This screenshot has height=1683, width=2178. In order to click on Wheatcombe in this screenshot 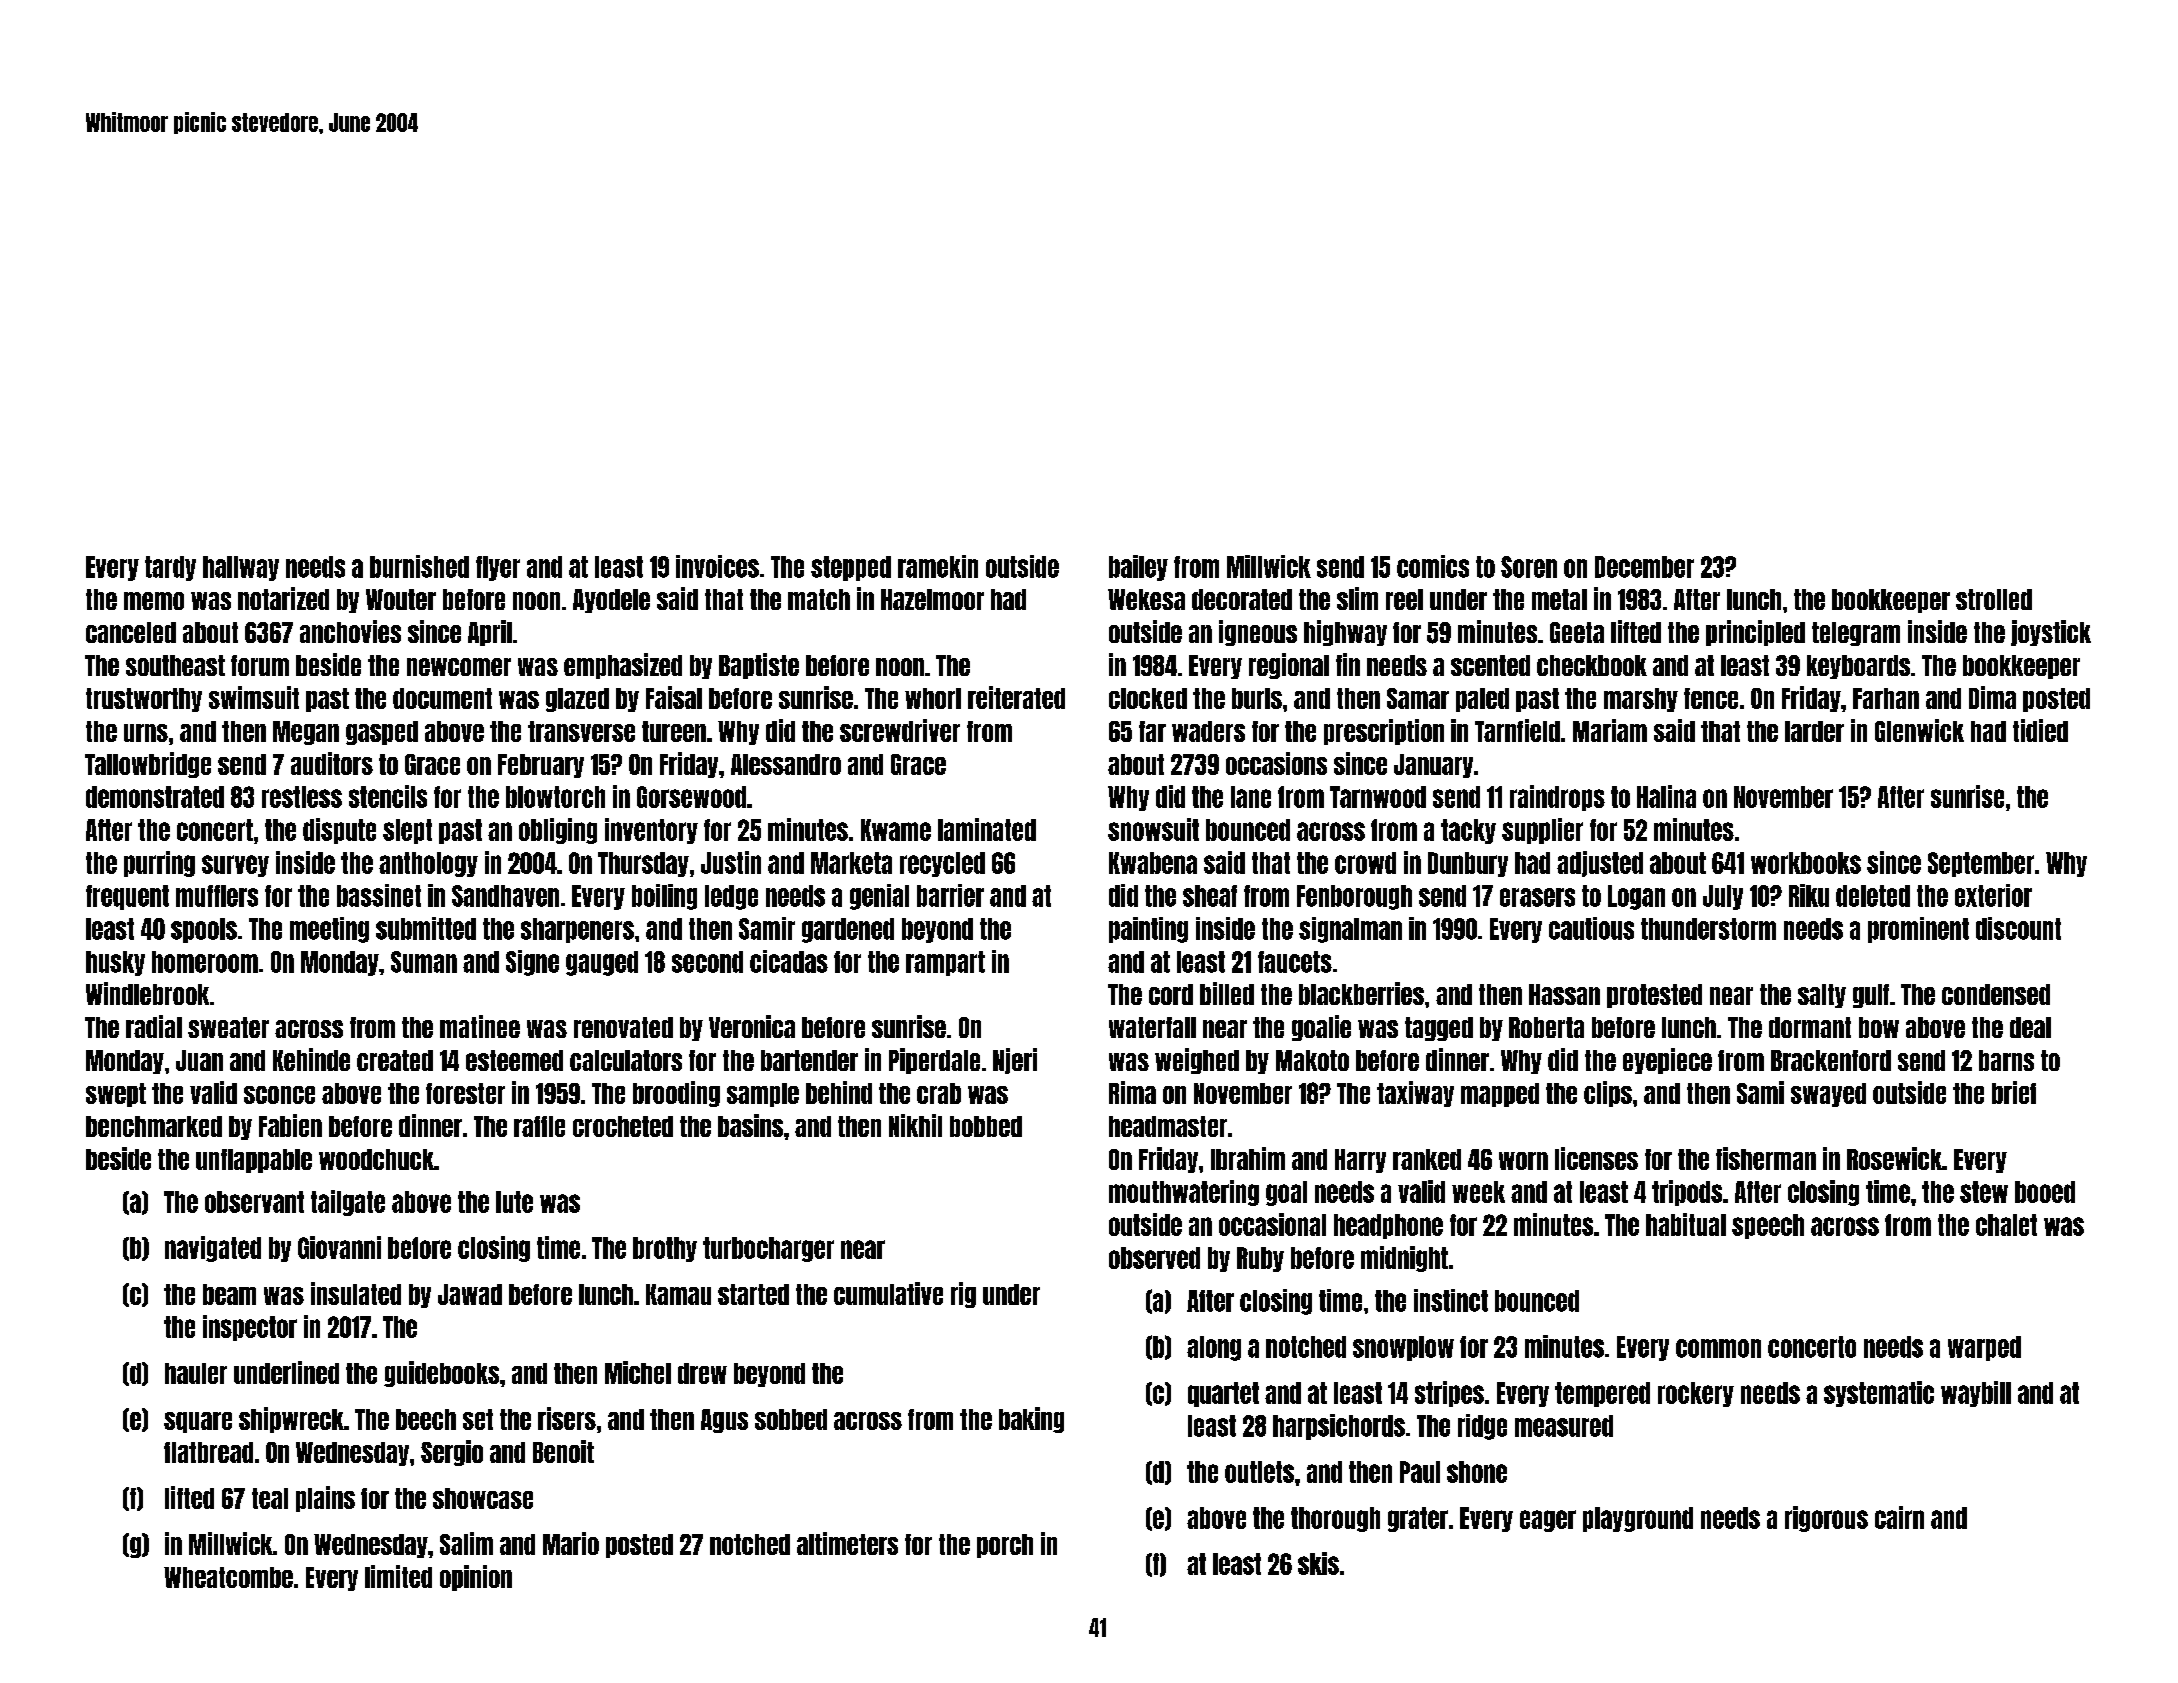, I will do `click(228, 1577)`.
